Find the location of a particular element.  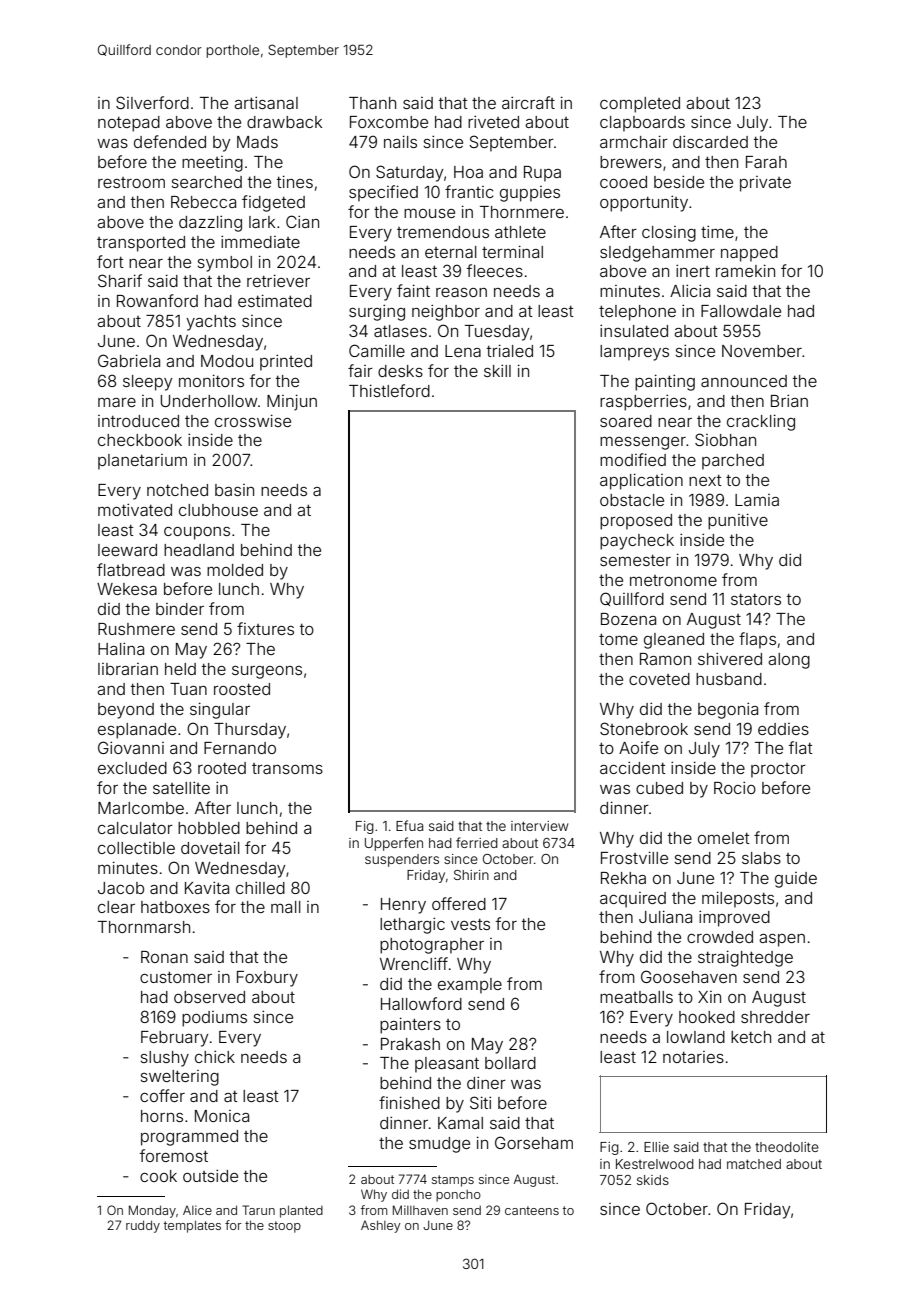

Lamia is located at coordinates (757, 500).
